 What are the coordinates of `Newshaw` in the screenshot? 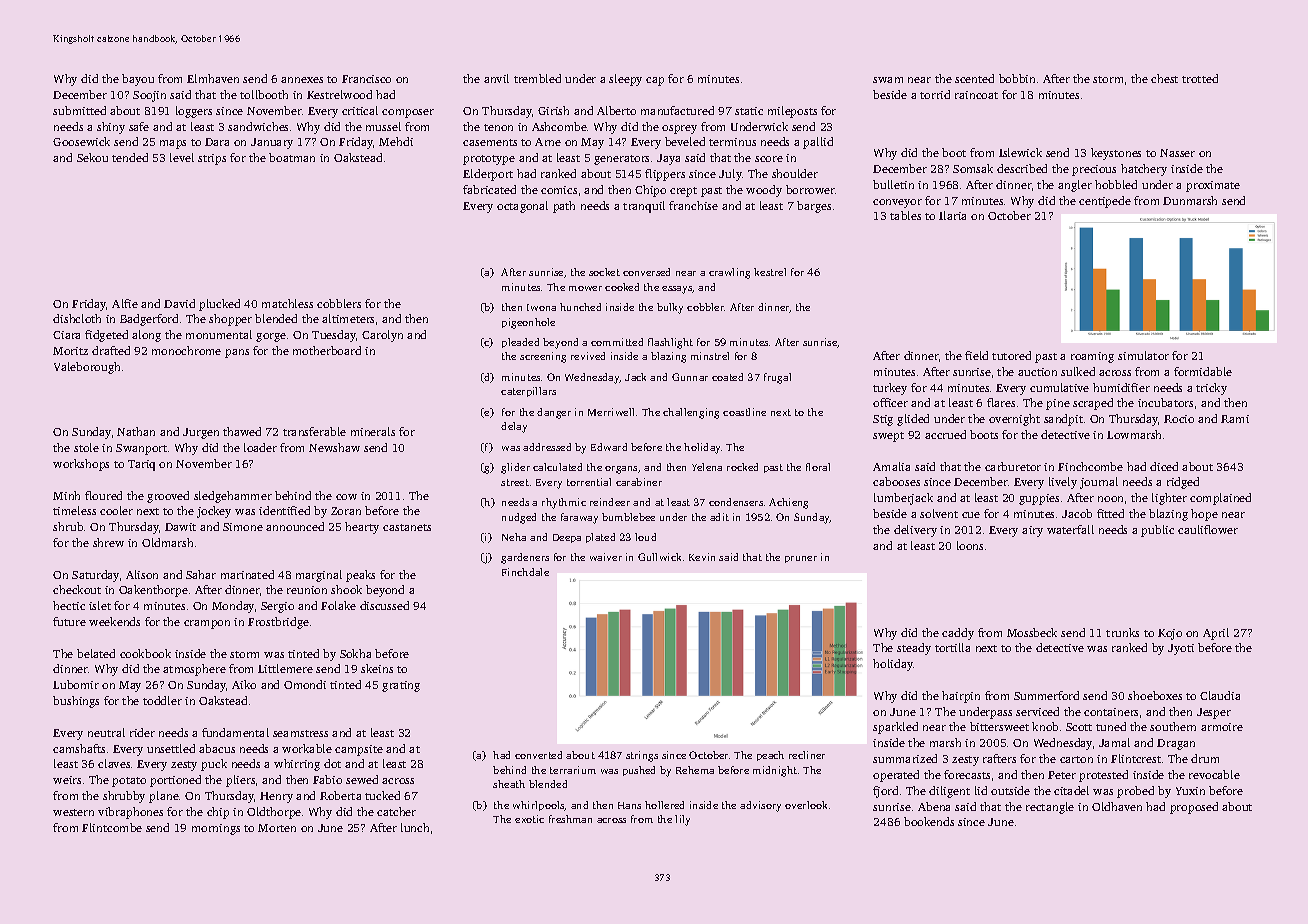 It's located at (334, 447).
